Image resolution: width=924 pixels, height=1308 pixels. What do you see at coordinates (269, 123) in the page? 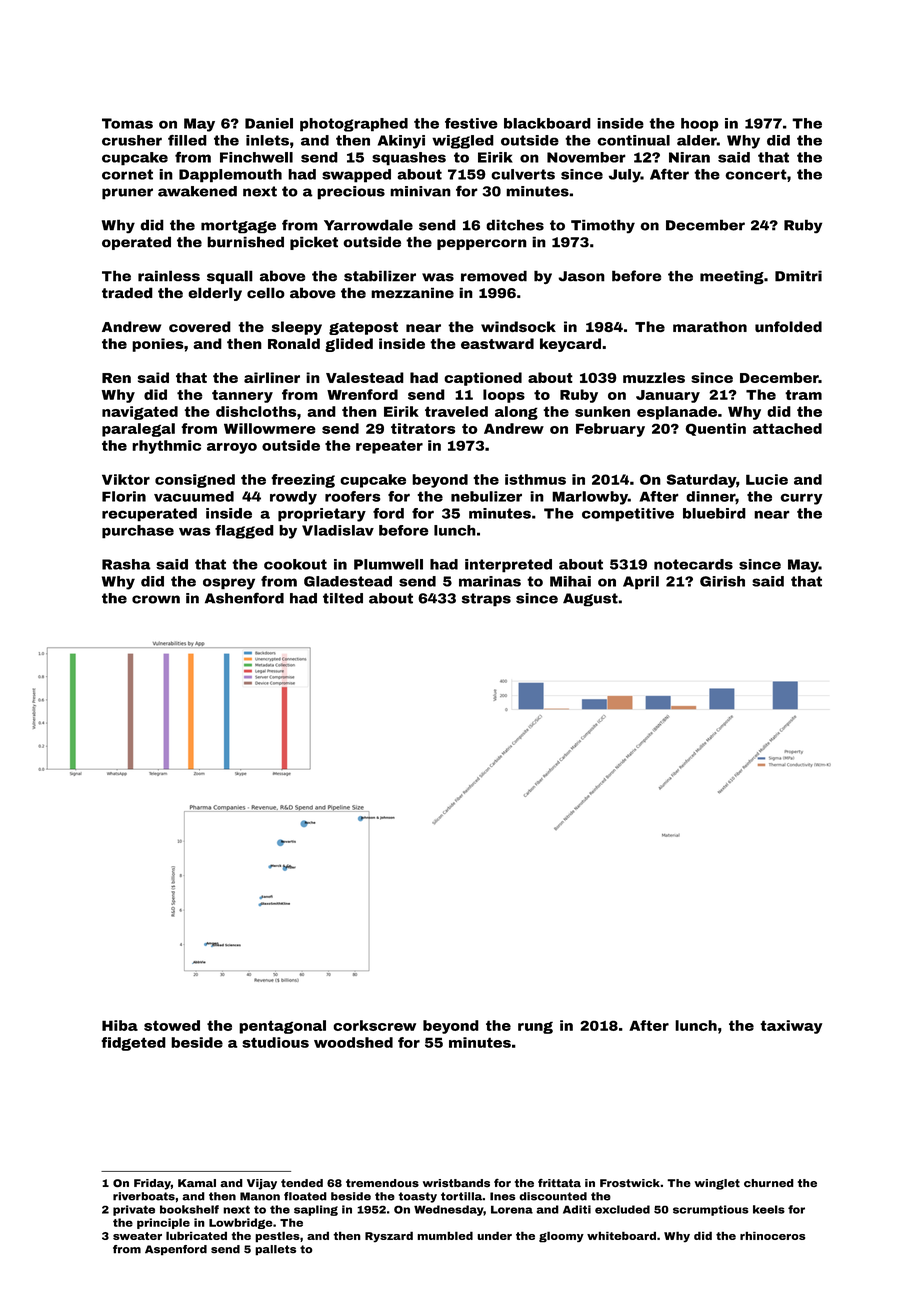
I see `Daniel` at bounding box center [269, 123].
